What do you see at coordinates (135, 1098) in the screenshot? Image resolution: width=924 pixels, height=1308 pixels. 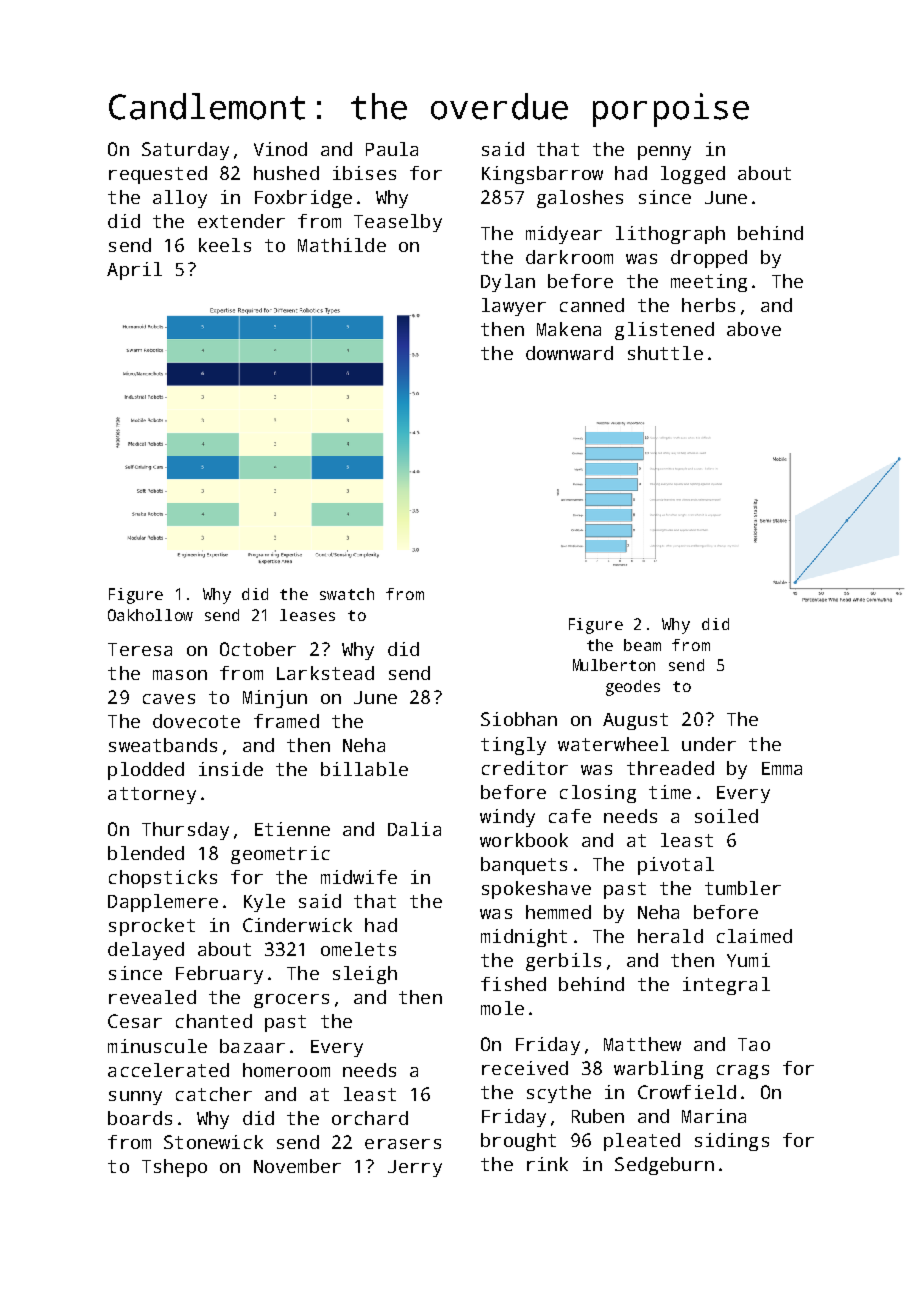 I see `sunny` at bounding box center [135, 1098].
